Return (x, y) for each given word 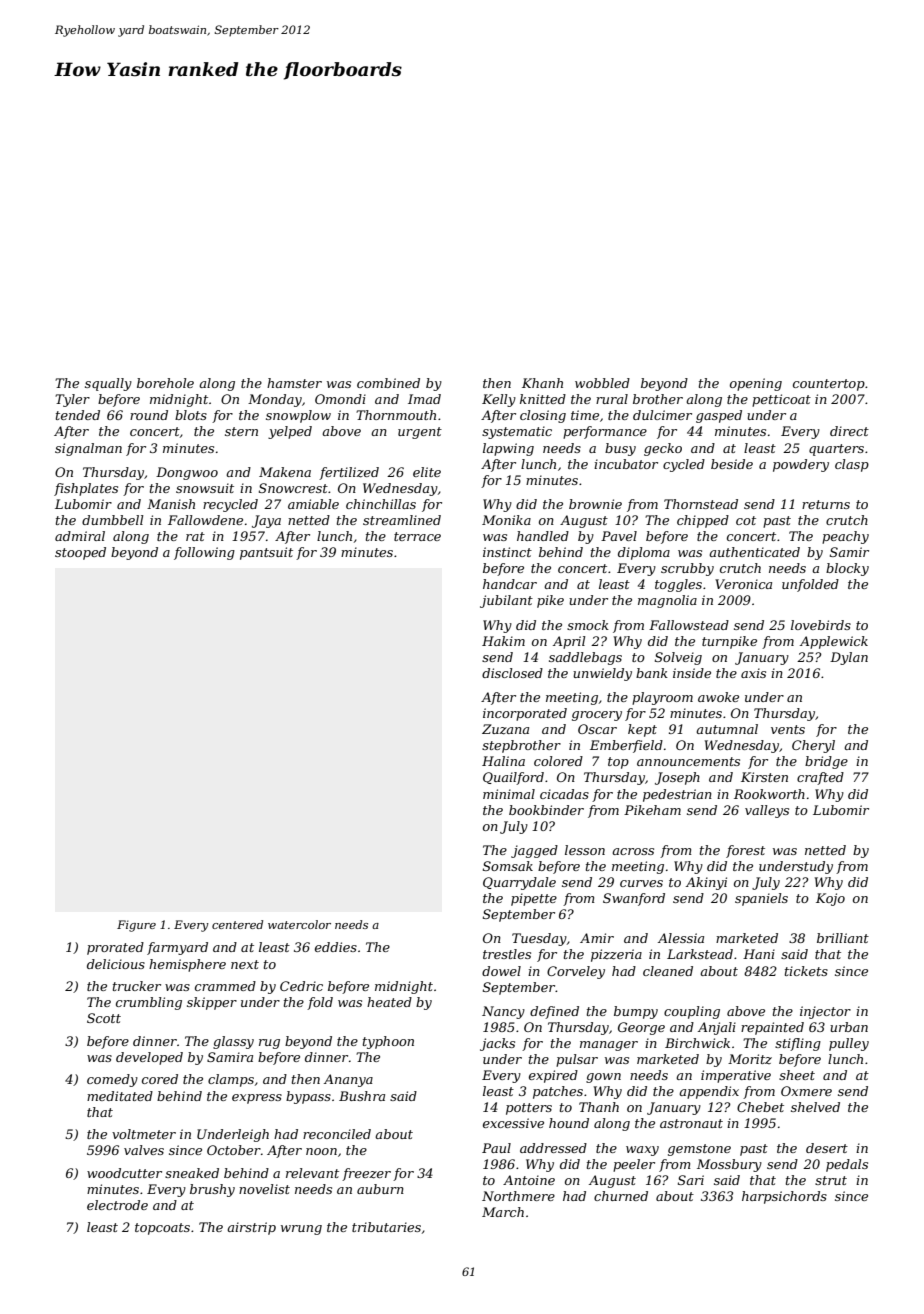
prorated (115, 948)
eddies (336, 947)
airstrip (251, 1228)
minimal (509, 794)
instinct (507, 552)
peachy (845, 537)
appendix (709, 1092)
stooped (80, 553)
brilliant (843, 938)
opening (756, 384)
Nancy (503, 1012)
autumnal (727, 729)
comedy (112, 1080)
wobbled (602, 383)
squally (108, 384)
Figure (136, 926)
